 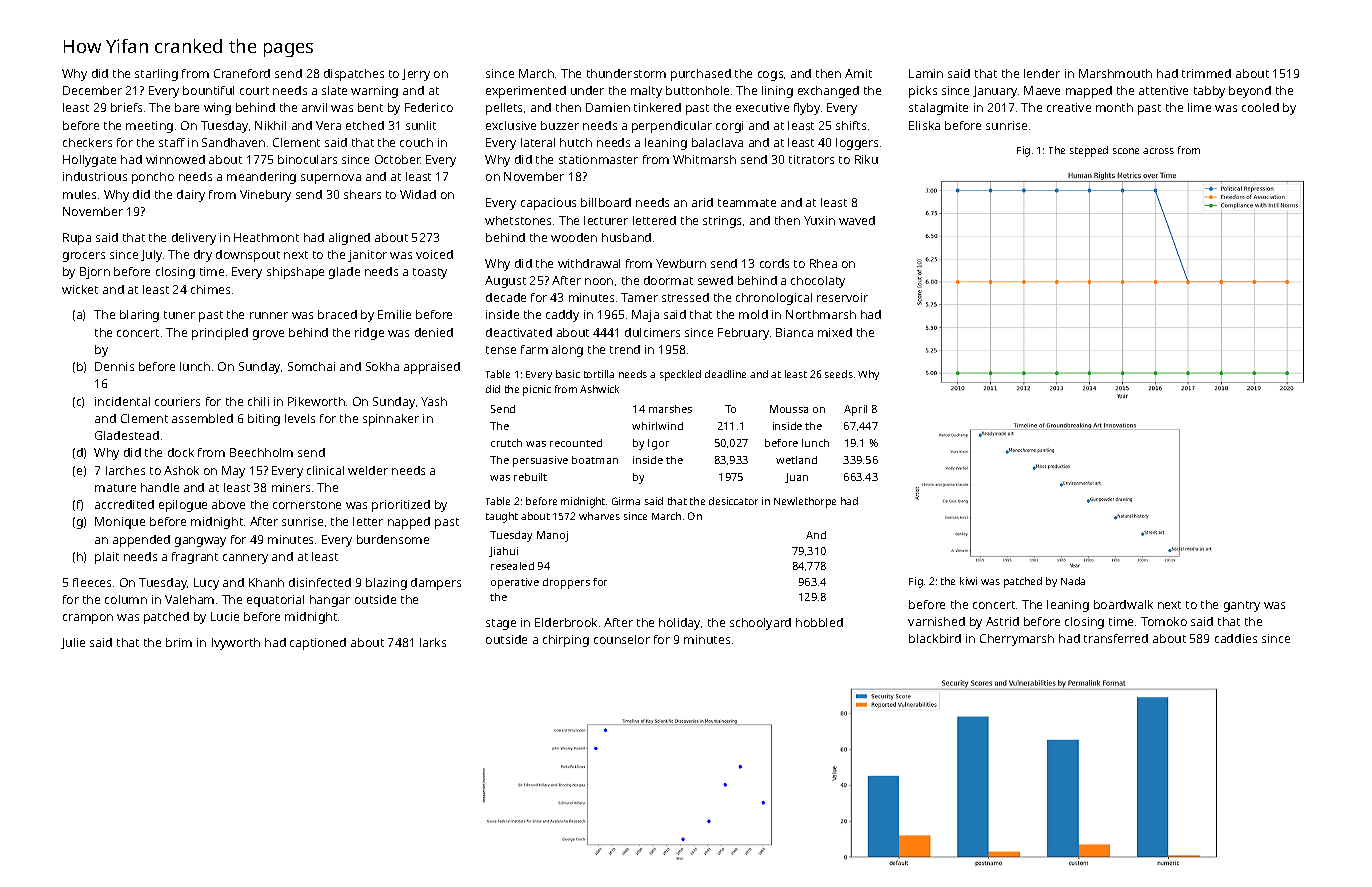 What do you see at coordinates (794, 332) in the image?
I see `Bianca` at bounding box center [794, 332].
